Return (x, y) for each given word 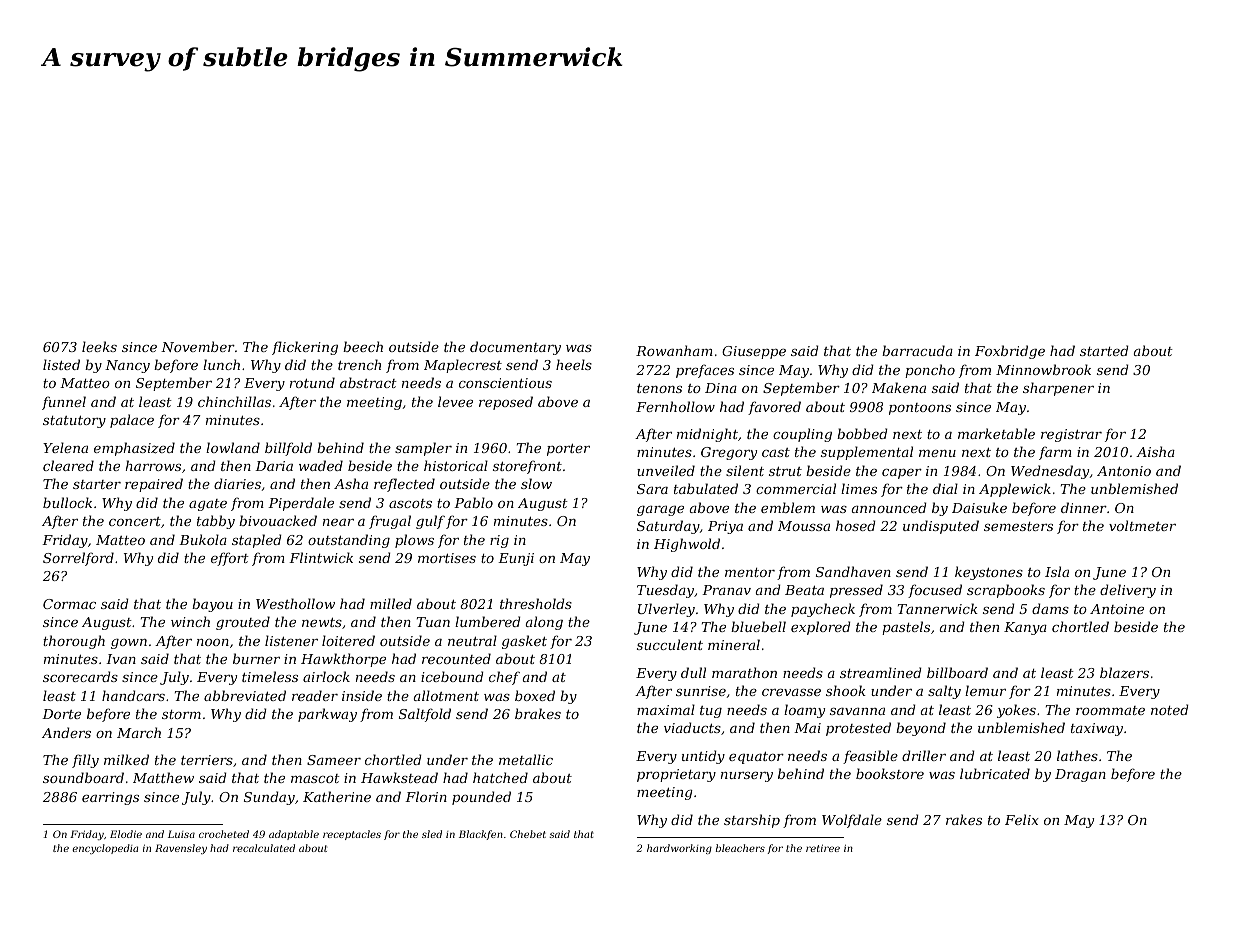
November (198, 346)
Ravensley (181, 849)
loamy (804, 711)
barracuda (917, 350)
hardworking (679, 849)
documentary (515, 348)
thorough (74, 642)
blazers (1124, 672)
